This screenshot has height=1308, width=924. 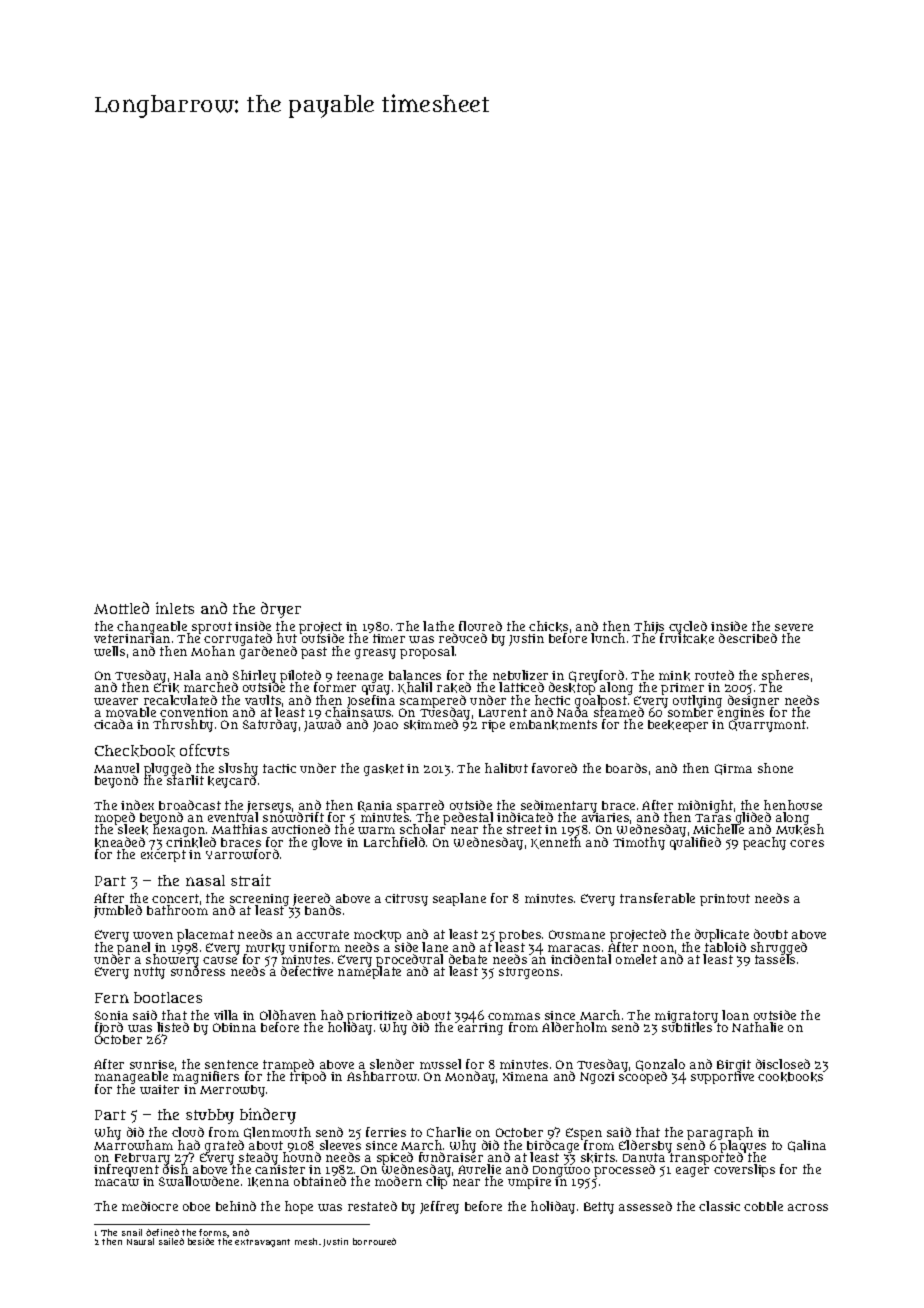 What do you see at coordinates (657, 898) in the screenshot?
I see `transferable` at bounding box center [657, 898].
